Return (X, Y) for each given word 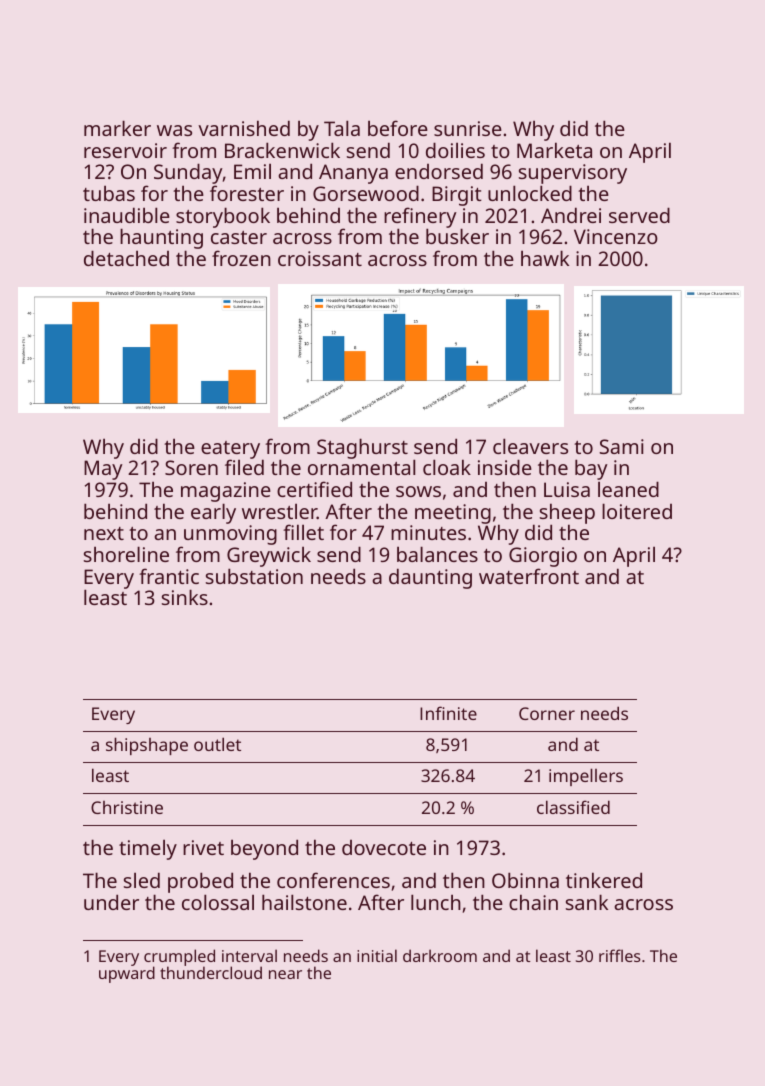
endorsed (439, 171)
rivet (203, 847)
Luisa (567, 489)
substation (254, 576)
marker (117, 128)
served (639, 215)
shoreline (126, 554)
